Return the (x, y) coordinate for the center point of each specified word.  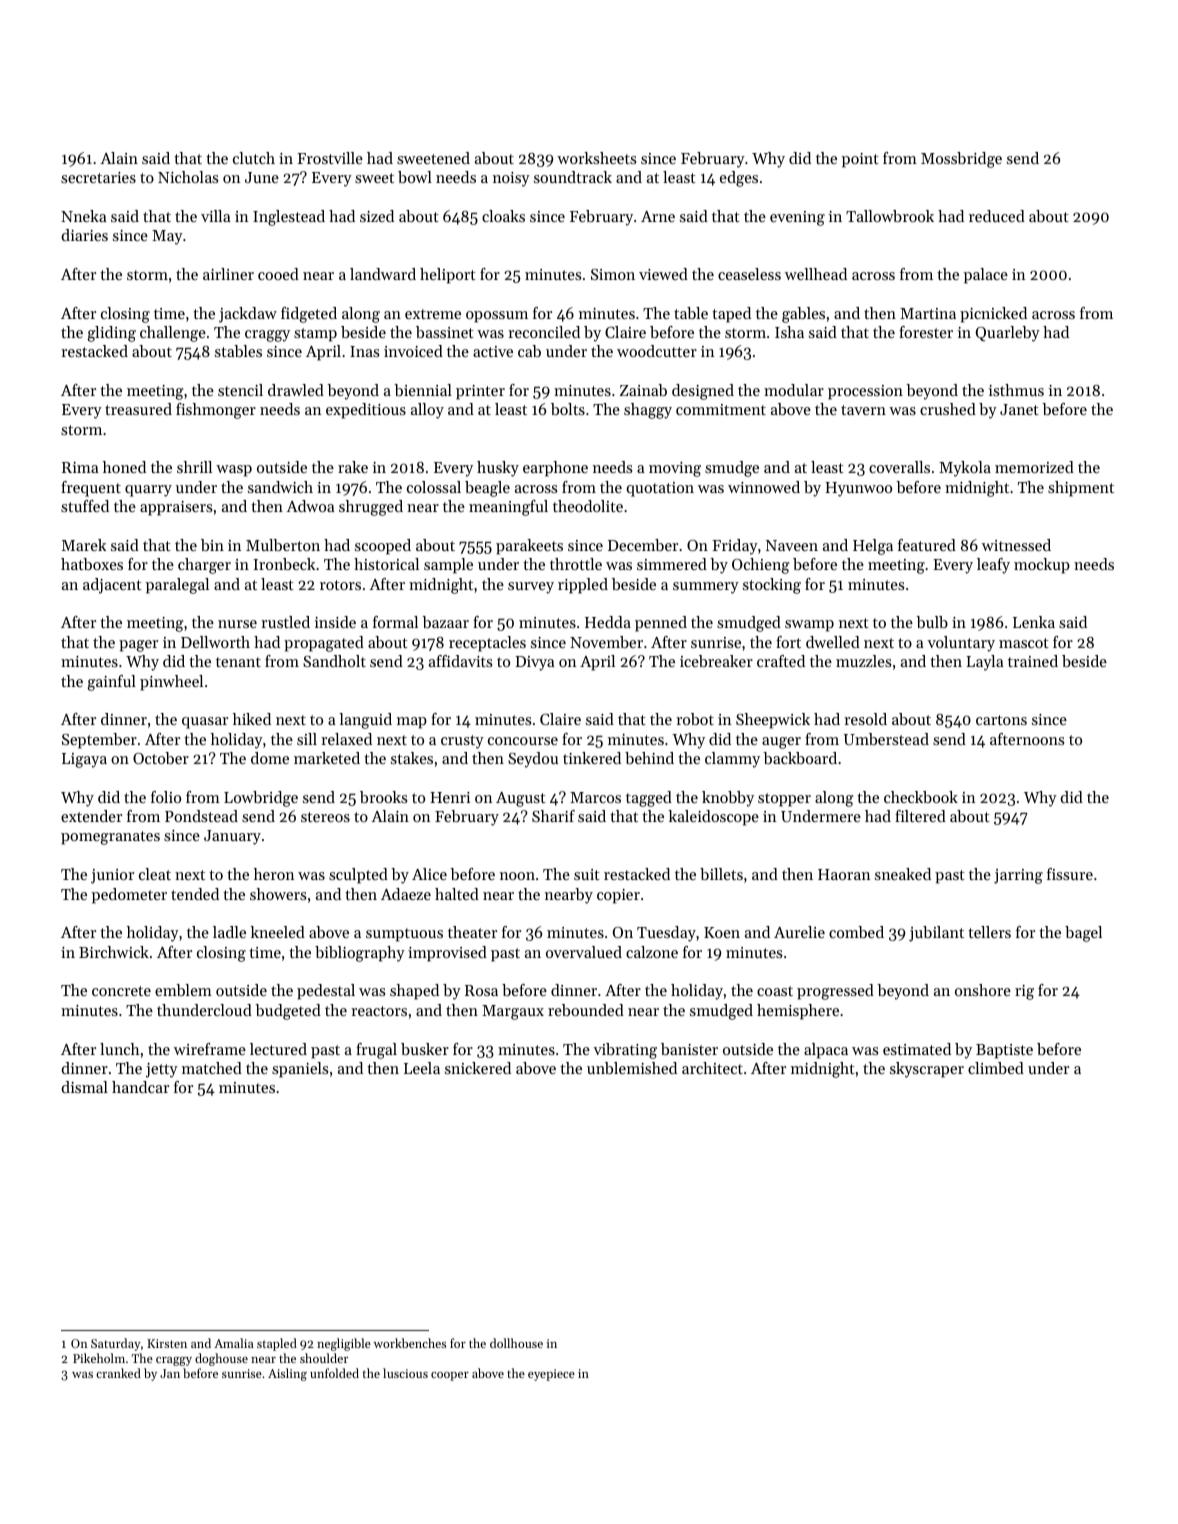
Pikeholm (99, 1358)
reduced (997, 216)
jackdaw (248, 315)
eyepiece (551, 1375)
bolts (568, 409)
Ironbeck (284, 564)
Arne (658, 216)
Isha (789, 332)
